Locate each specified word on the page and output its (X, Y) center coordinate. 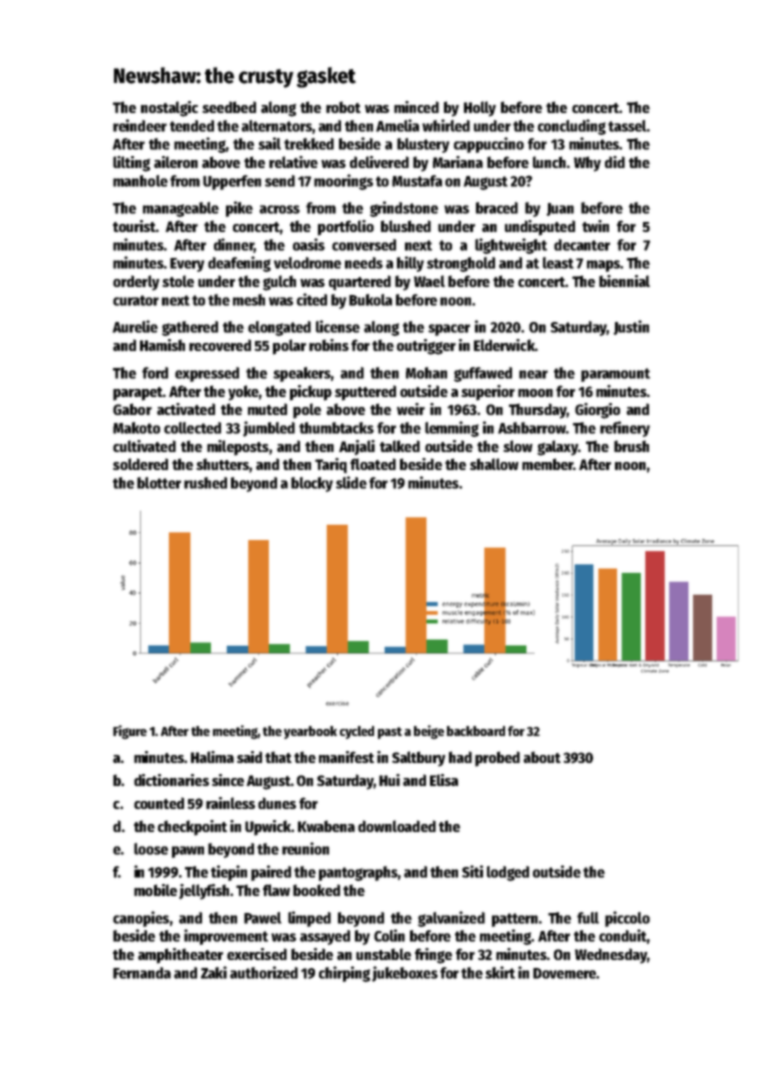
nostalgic (169, 109)
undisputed (540, 228)
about (542, 757)
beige (429, 732)
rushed (205, 483)
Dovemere (564, 973)
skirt (500, 972)
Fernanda (142, 973)
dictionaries (171, 780)
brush (631, 446)
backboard (476, 731)
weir (411, 409)
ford (155, 373)
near (533, 374)
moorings (343, 182)
